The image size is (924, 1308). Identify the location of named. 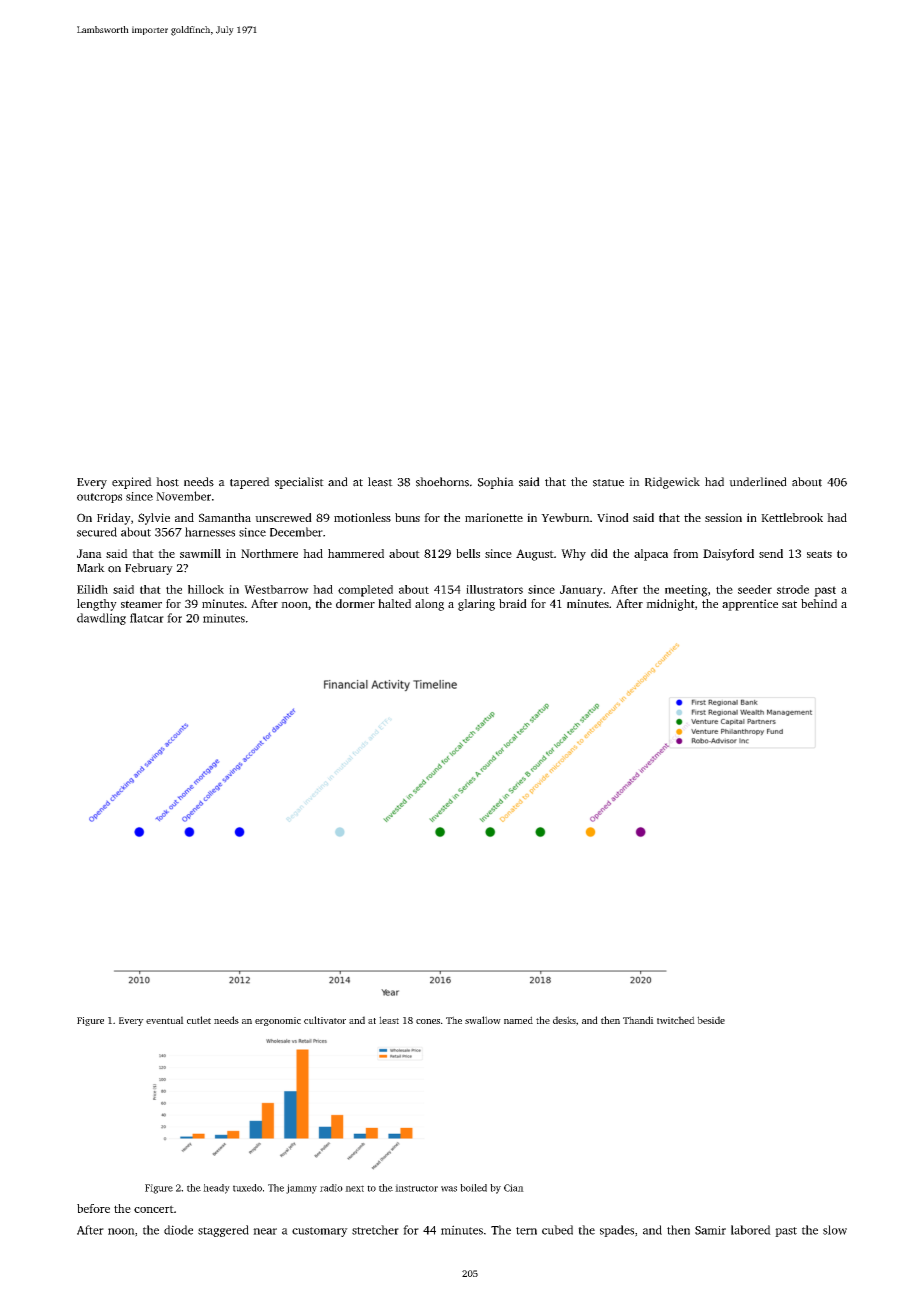
(518, 1020).
